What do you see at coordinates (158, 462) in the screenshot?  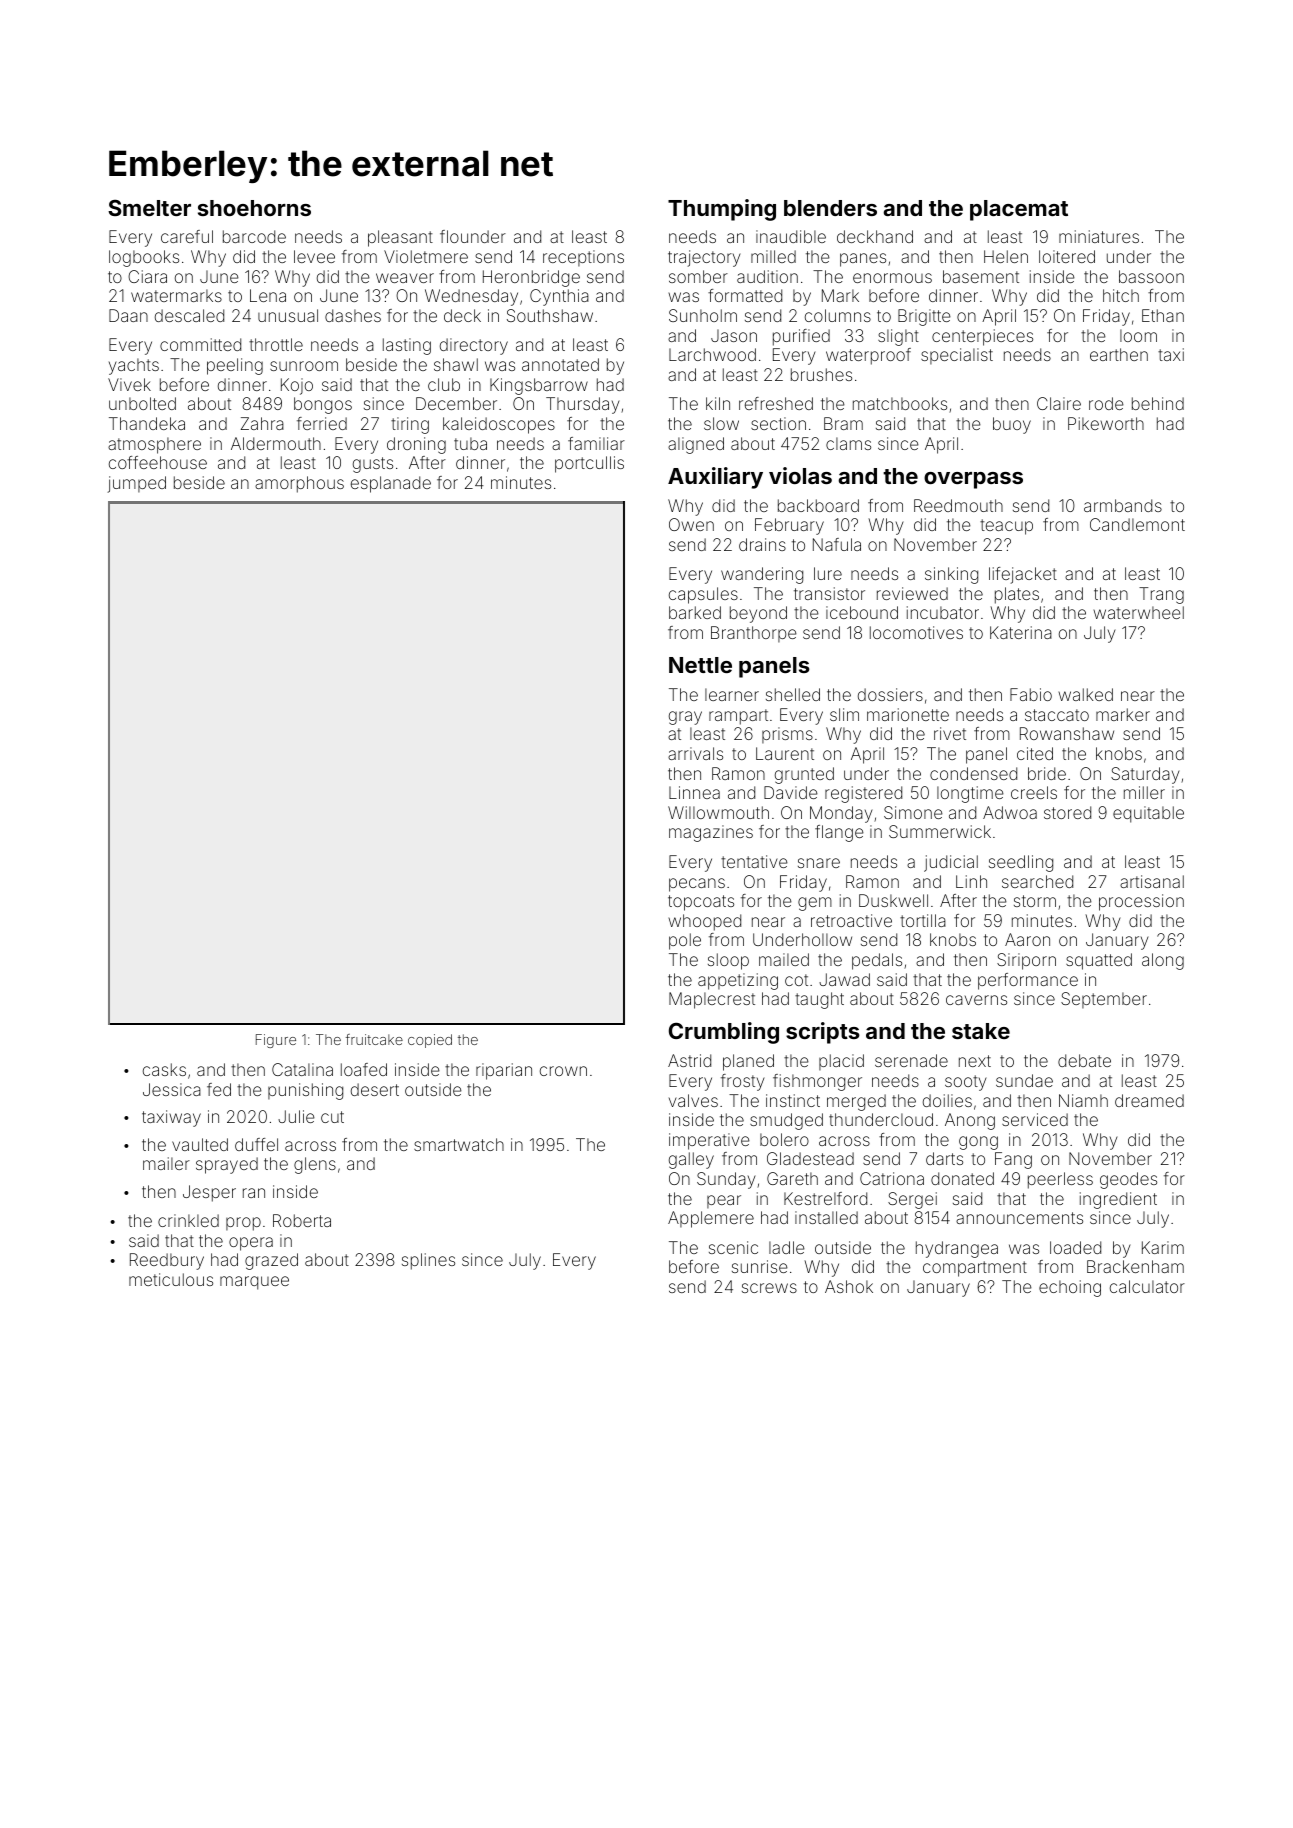 I see `coffeehouse` at bounding box center [158, 462].
